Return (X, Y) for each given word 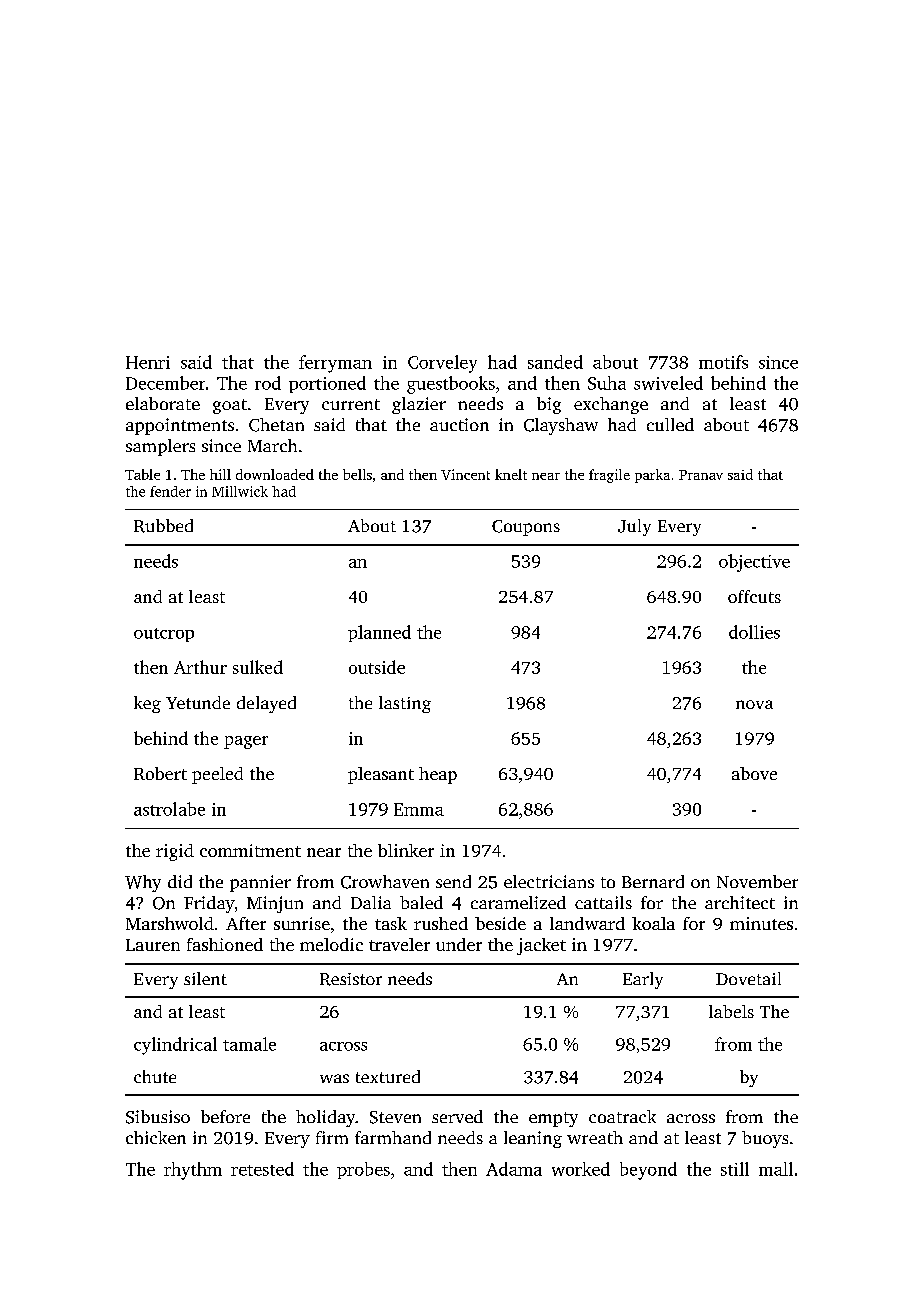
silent (205, 978)
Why (143, 883)
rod (268, 383)
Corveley (442, 364)
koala (653, 923)
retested (262, 1169)
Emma (419, 809)
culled (670, 424)
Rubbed (163, 526)
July (634, 527)
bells (357, 474)
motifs (723, 362)
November (757, 881)
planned (379, 633)
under (459, 944)
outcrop (164, 635)
